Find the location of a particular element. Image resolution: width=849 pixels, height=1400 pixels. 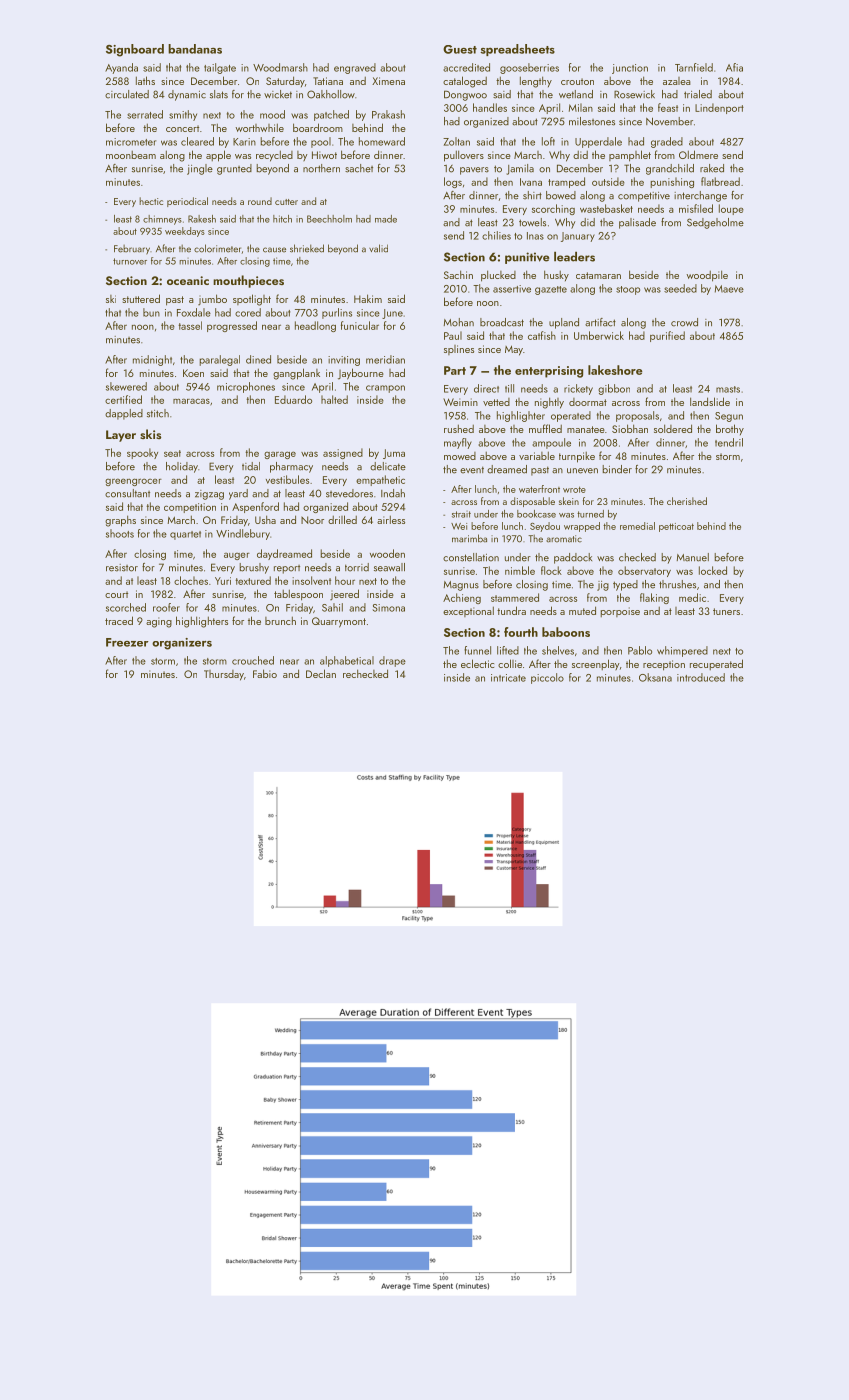

turned is located at coordinates (590, 514).
